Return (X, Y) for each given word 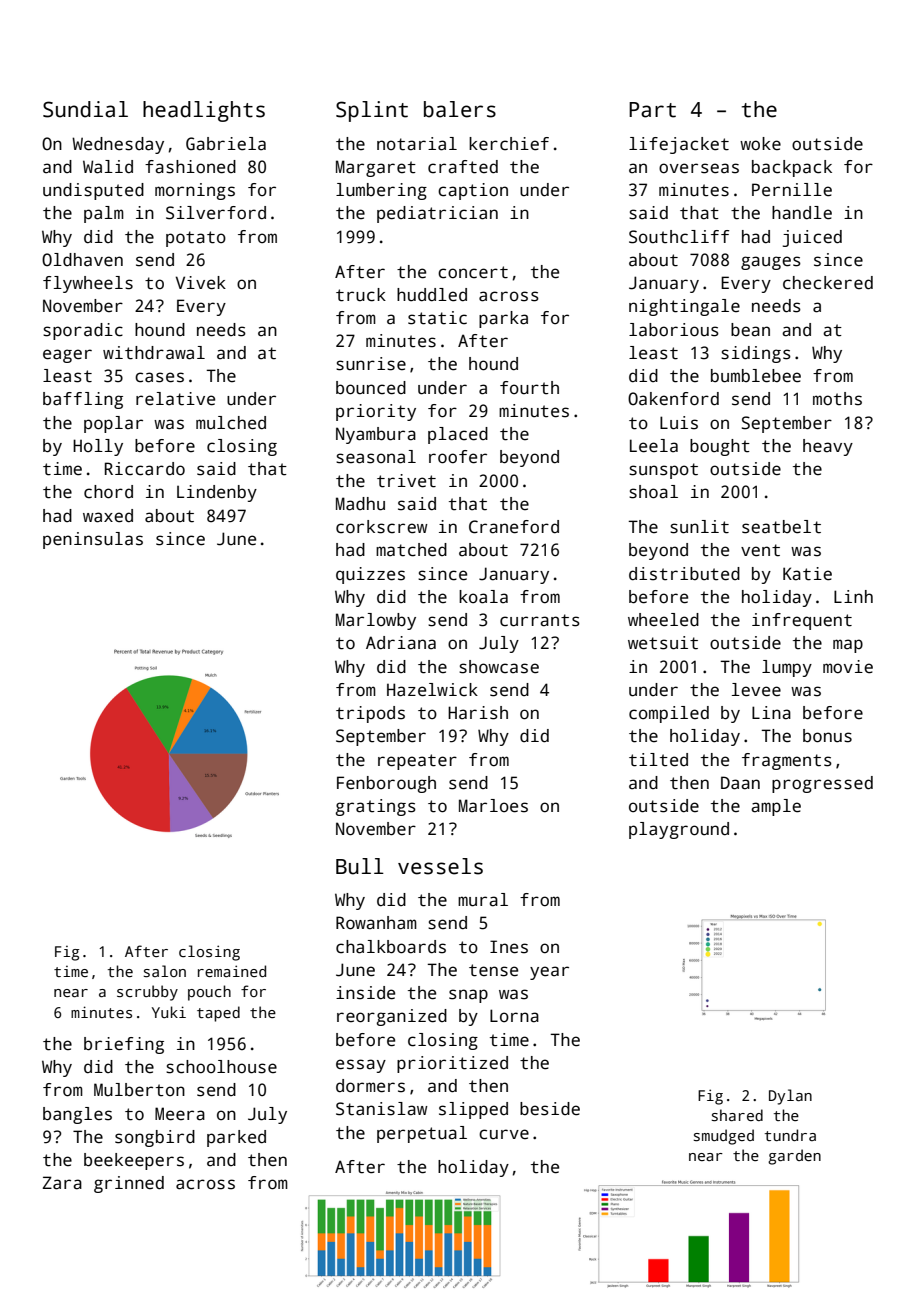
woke (760, 144)
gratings (376, 807)
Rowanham (376, 923)
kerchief (509, 144)
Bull (360, 866)
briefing (124, 1045)
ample (776, 807)
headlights (204, 111)
